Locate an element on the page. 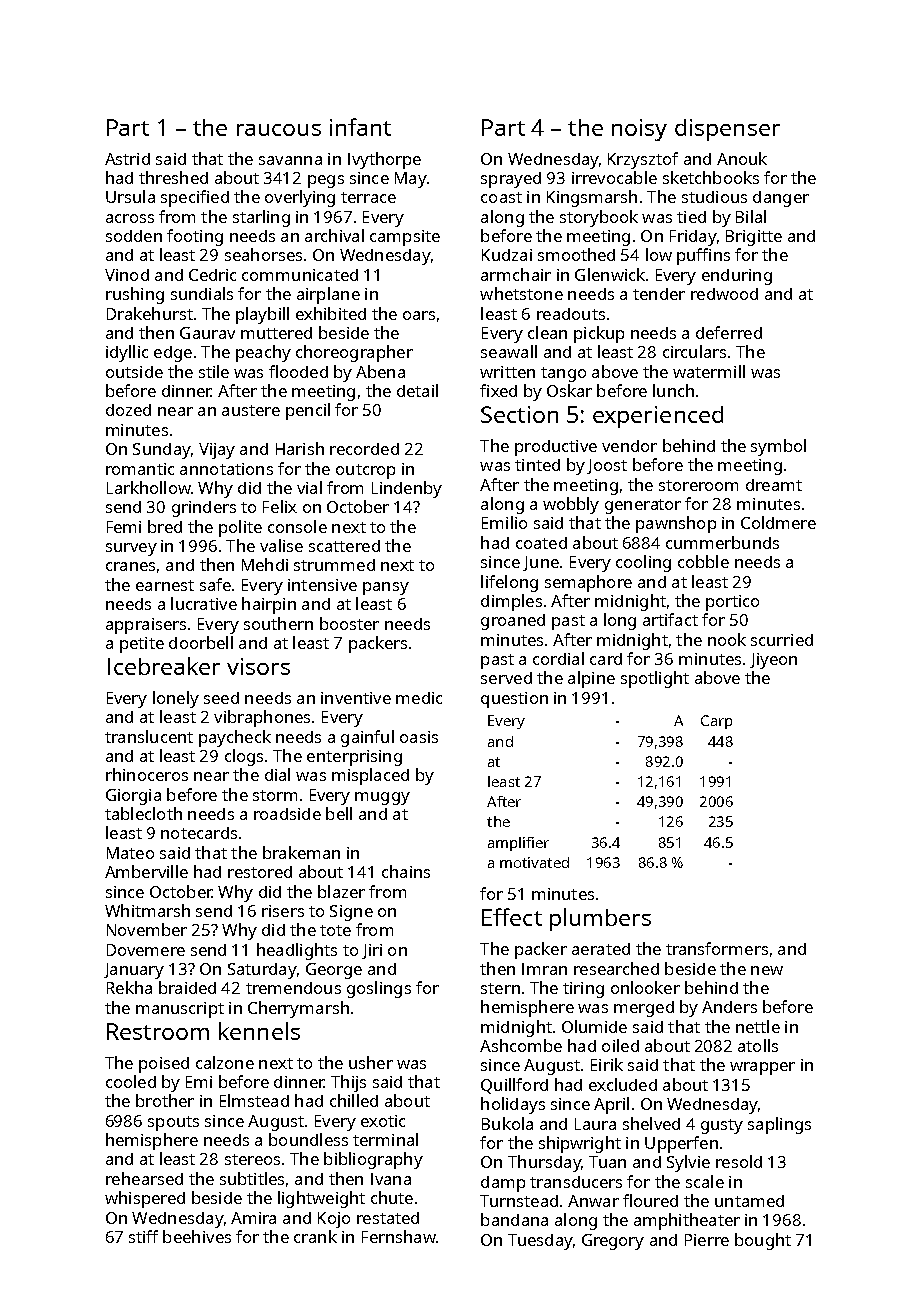 Image resolution: width=924 pixels, height=1308 pixels. Tuesday is located at coordinates (540, 1242).
